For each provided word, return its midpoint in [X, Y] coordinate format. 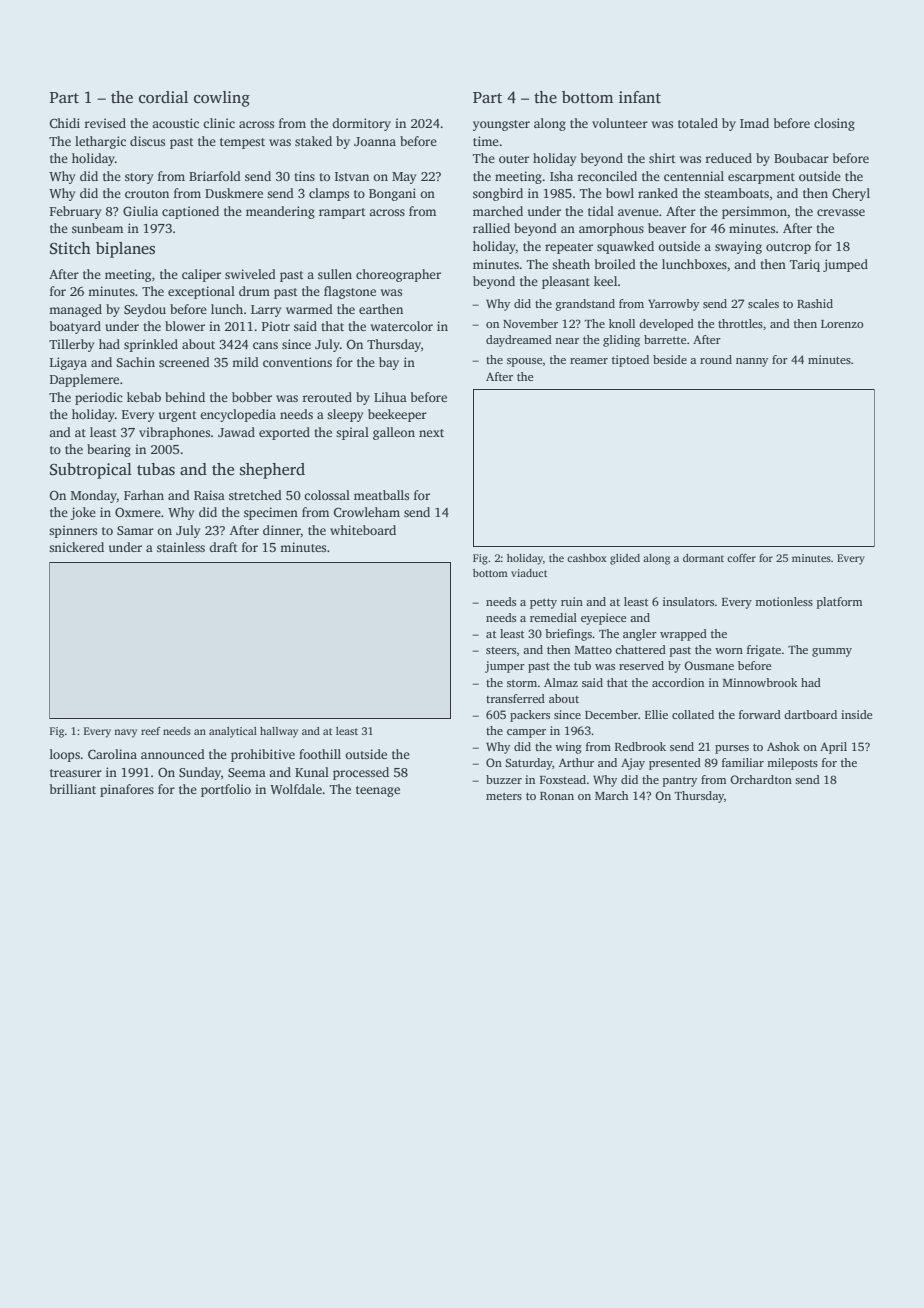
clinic [219, 123]
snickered [76, 547]
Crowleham [367, 512]
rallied [491, 228]
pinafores [127, 790]
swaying [738, 247]
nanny [752, 362]
